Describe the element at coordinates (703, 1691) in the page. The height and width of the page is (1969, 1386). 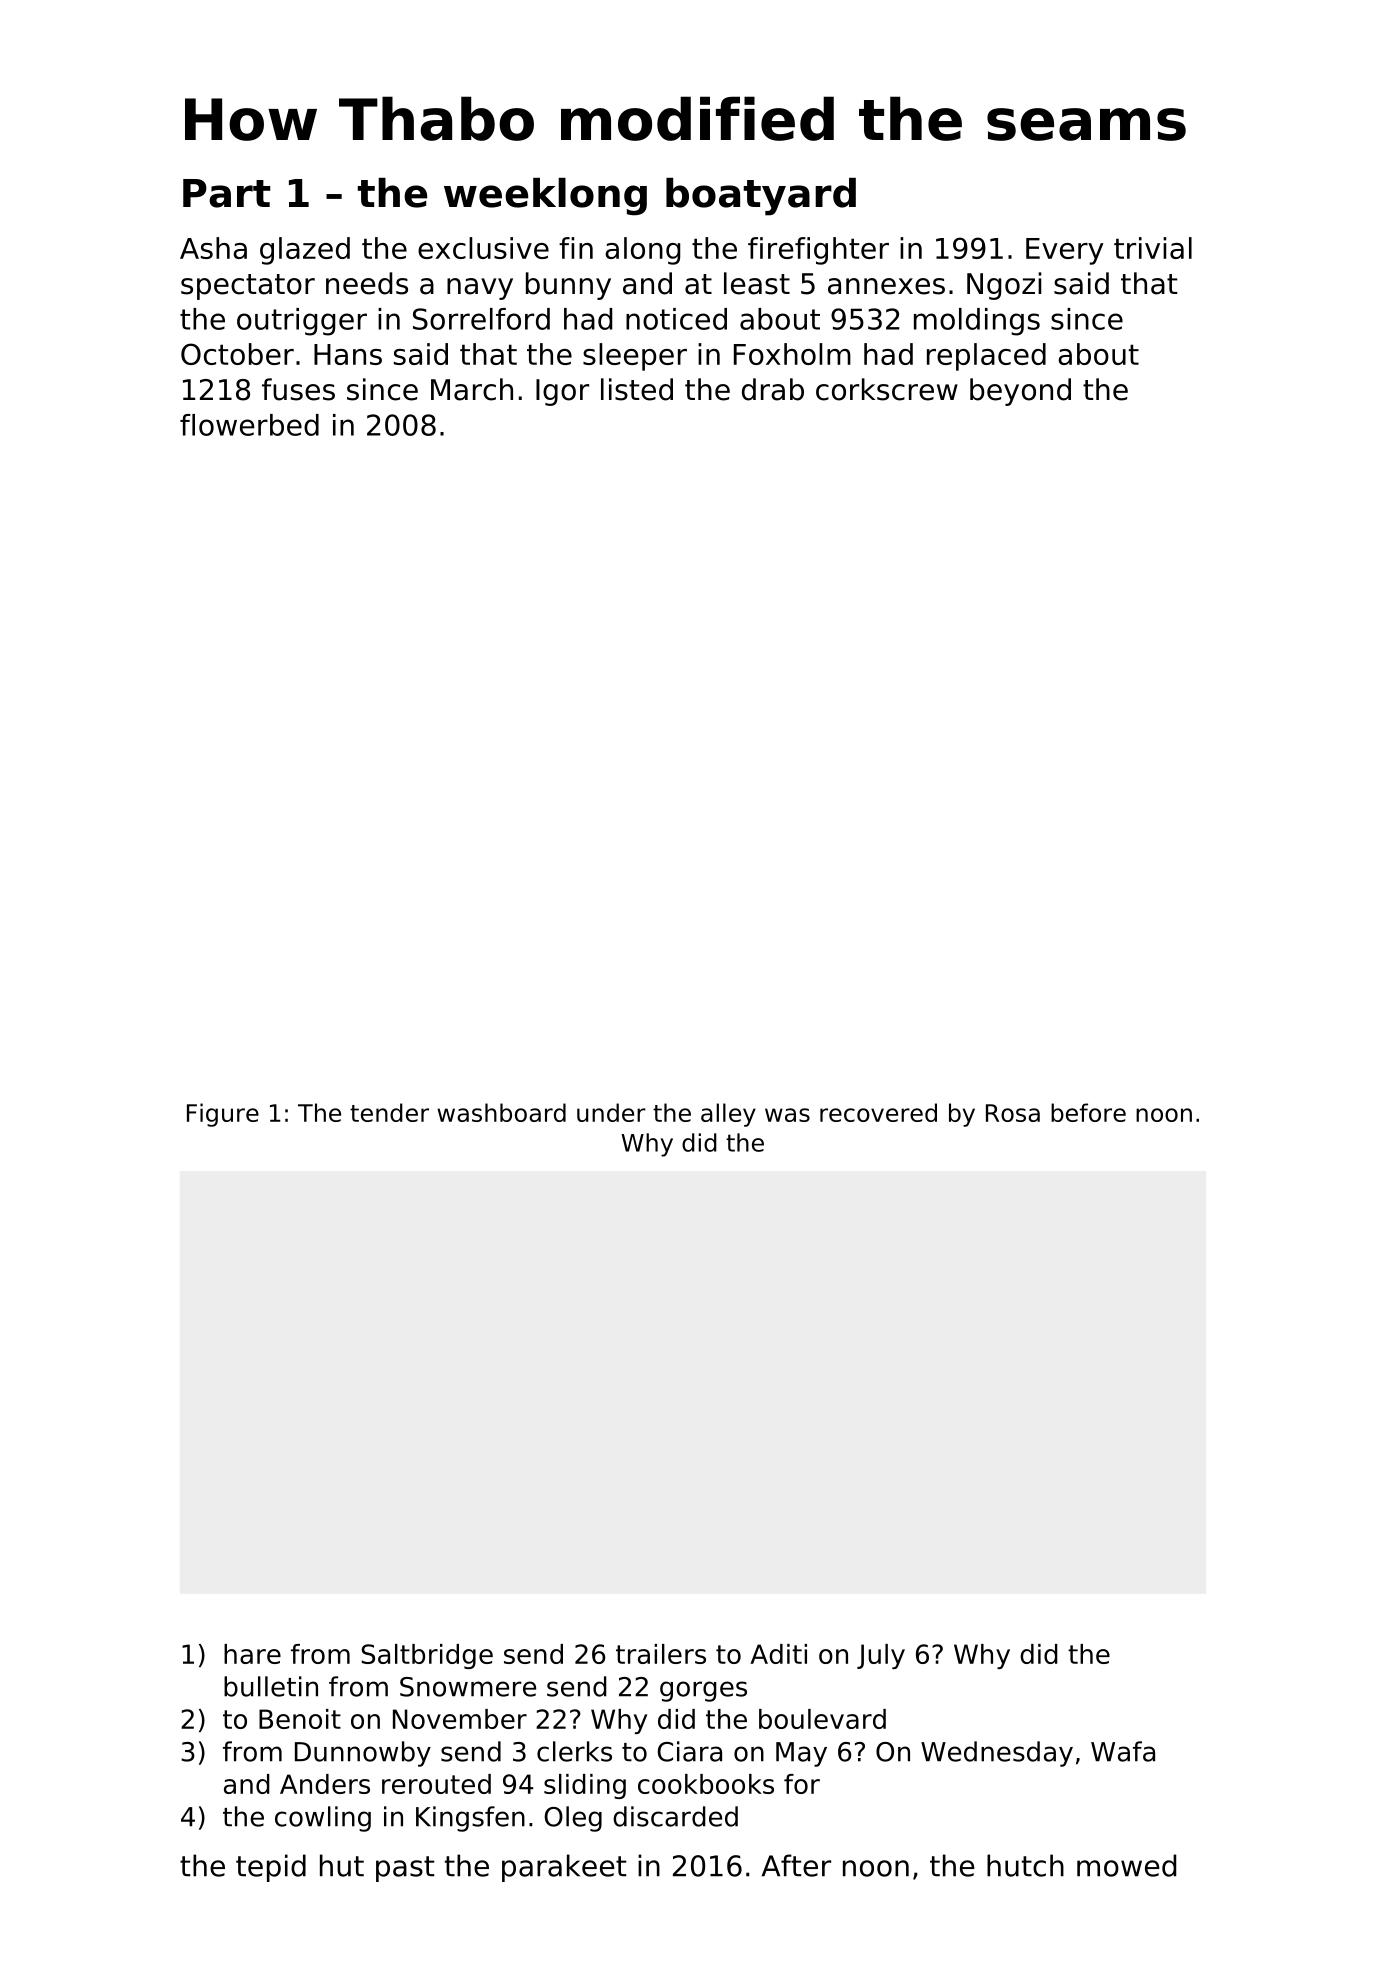
I see `gorges` at that location.
